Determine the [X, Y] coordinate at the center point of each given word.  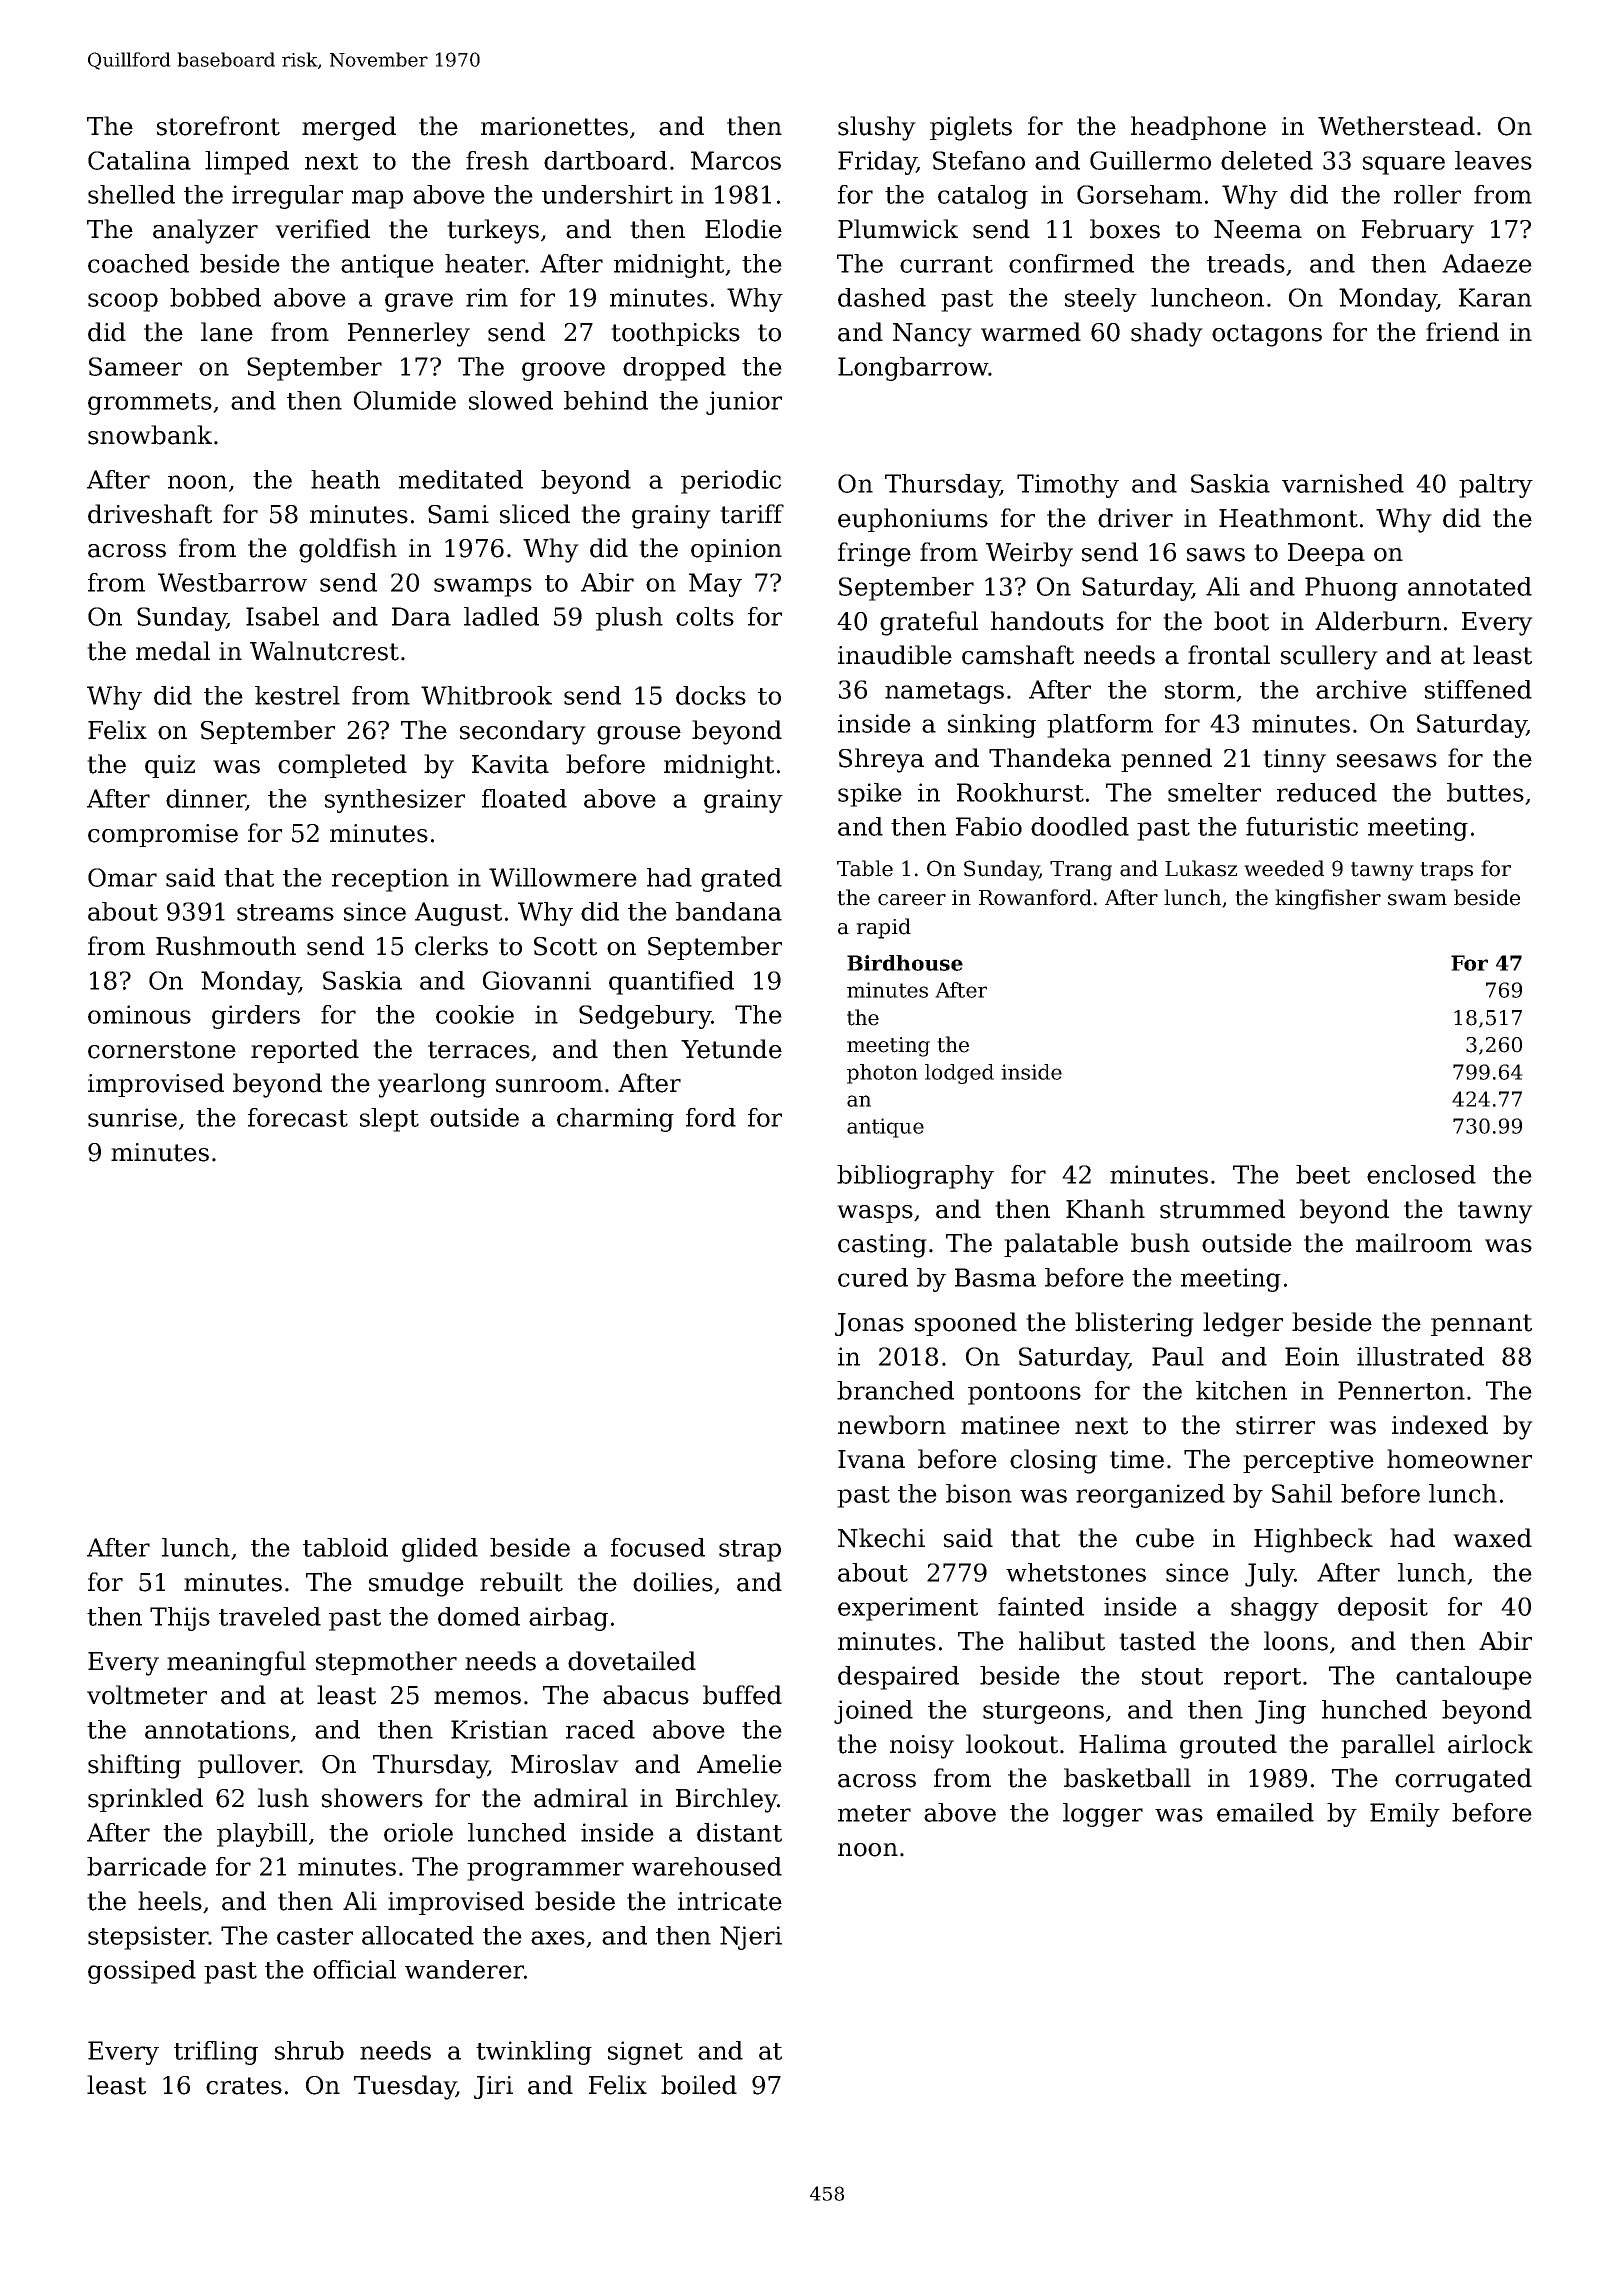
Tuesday [405, 2087]
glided [440, 1550]
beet [1323, 1174]
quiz [170, 766]
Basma [995, 1277]
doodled [1080, 826]
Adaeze [1487, 263]
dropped [674, 369]
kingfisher [1328, 899]
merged [349, 128]
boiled [699, 2085]
